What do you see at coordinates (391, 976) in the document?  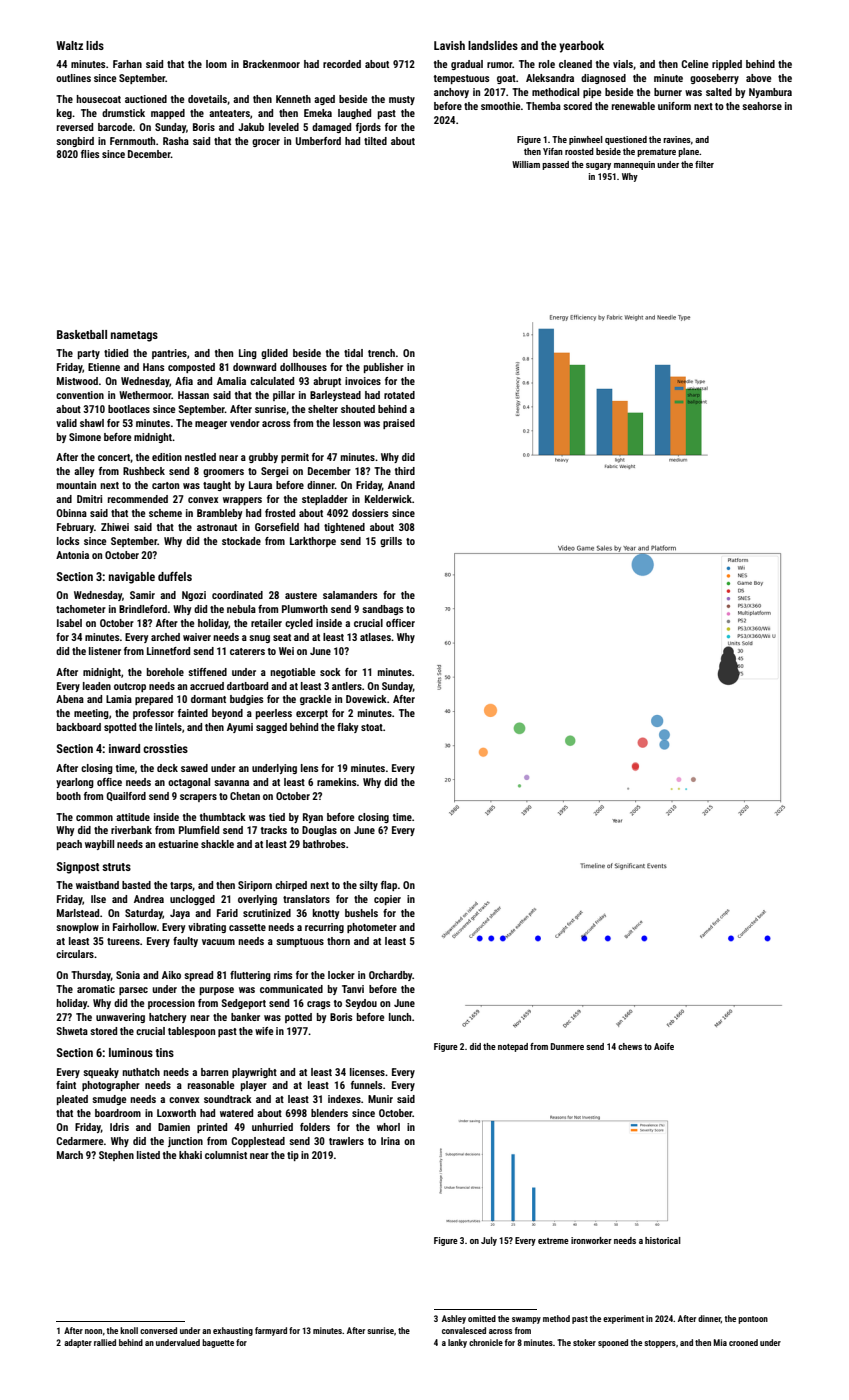 I see `Orchardby` at bounding box center [391, 976].
